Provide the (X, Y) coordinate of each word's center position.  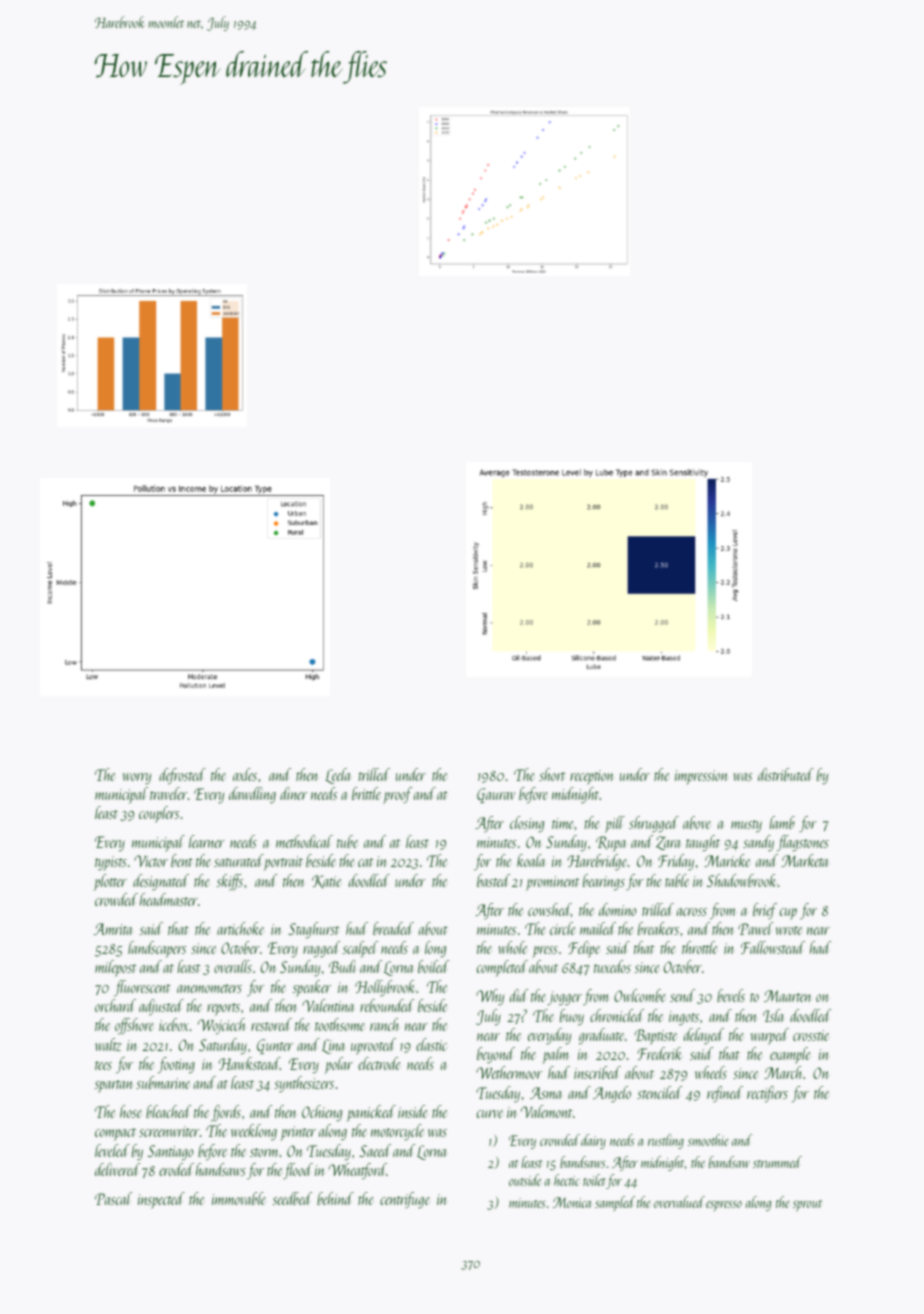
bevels (731, 995)
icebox (174, 1024)
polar (339, 1065)
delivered (117, 1169)
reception (592, 777)
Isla (773, 1015)
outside (525, 1180)
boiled (433, 966)
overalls (233, 966)
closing (527, 824)
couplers (159, 814)
